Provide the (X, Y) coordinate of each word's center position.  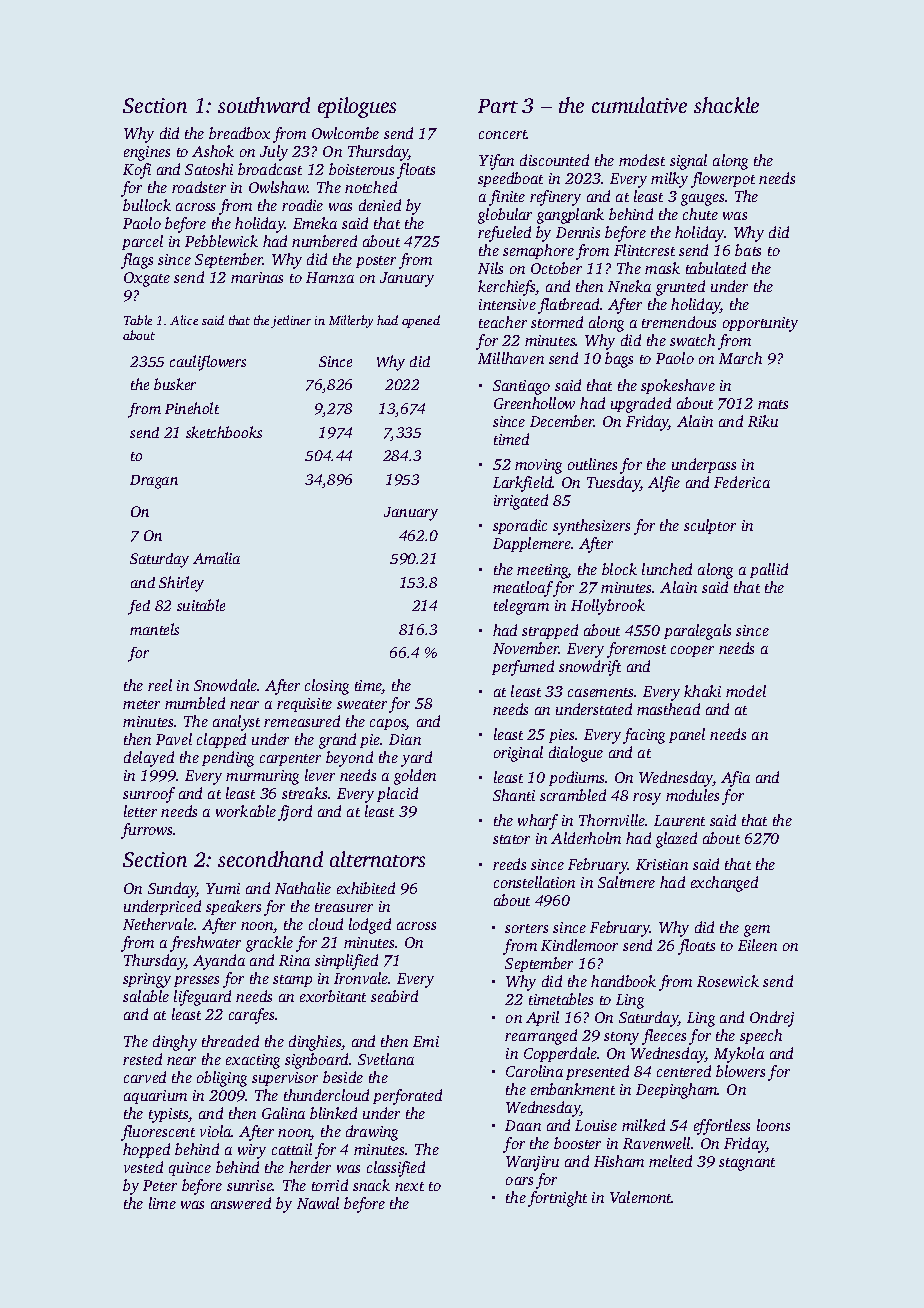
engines (147, 153)
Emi (426, 1041)
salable (146, 996)
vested (143, 1167)
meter (141, 704)
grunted (680, 288)
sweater (362, 704)
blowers (740, 1071)
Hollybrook (608, 607)
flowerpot (723, 180)
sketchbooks (224, 432)
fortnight (557, 1199)
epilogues (357, 107)
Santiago (521, 387)
